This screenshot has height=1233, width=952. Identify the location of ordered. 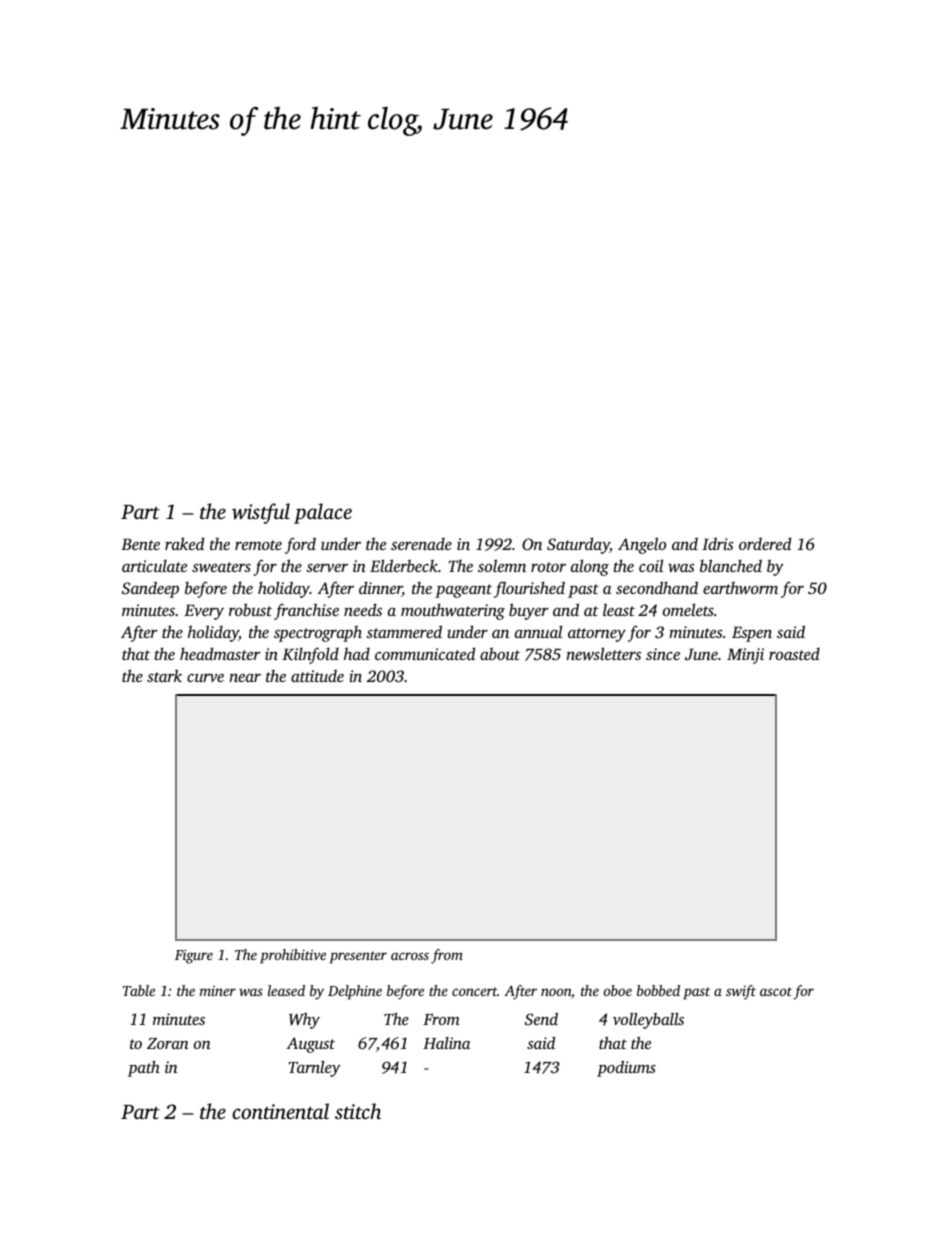
(765, 543).
